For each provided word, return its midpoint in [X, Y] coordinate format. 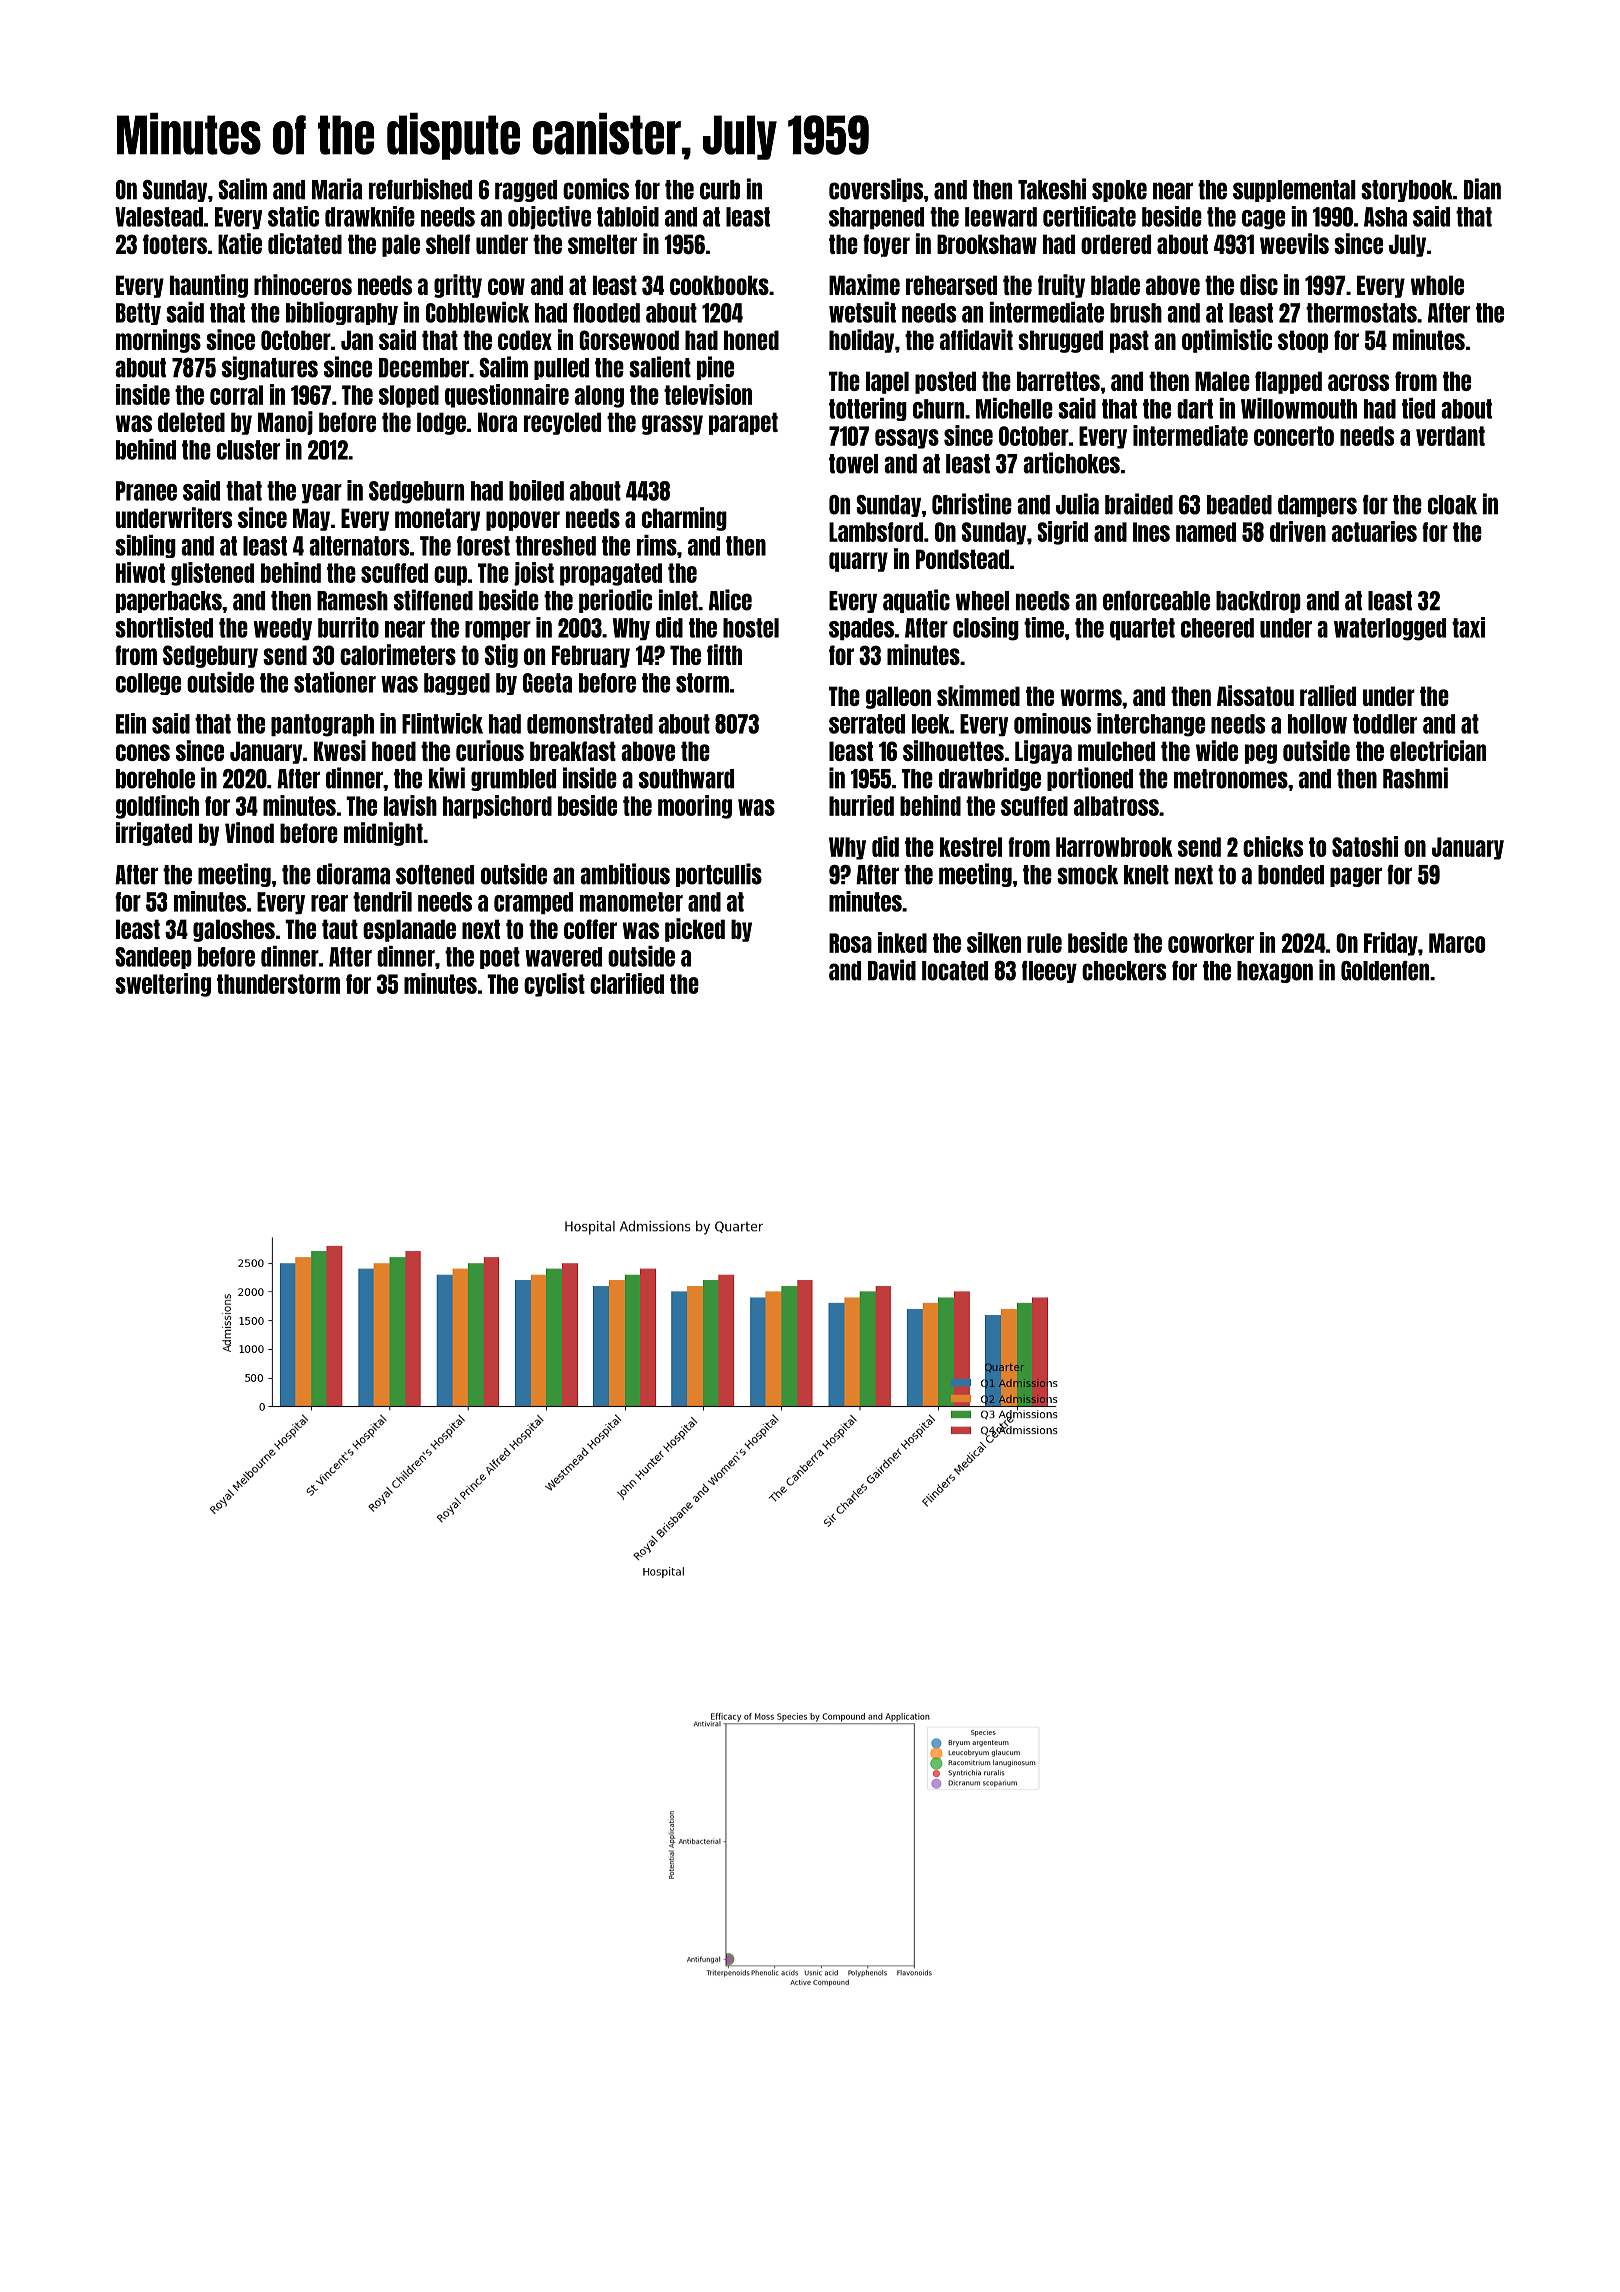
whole [1437, 285]
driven [1298, 531]
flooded [606, 313]
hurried [861, 805]
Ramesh [352, 601]
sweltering [163, 985]
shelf [448, 244]
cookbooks [719, 285]
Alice [730, 600]
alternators [359, 546]
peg [1261, 754]
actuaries [1374, 531]
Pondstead [962, 559]
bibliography [342, 313]
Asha [1385, 217]
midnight [383, 834]
